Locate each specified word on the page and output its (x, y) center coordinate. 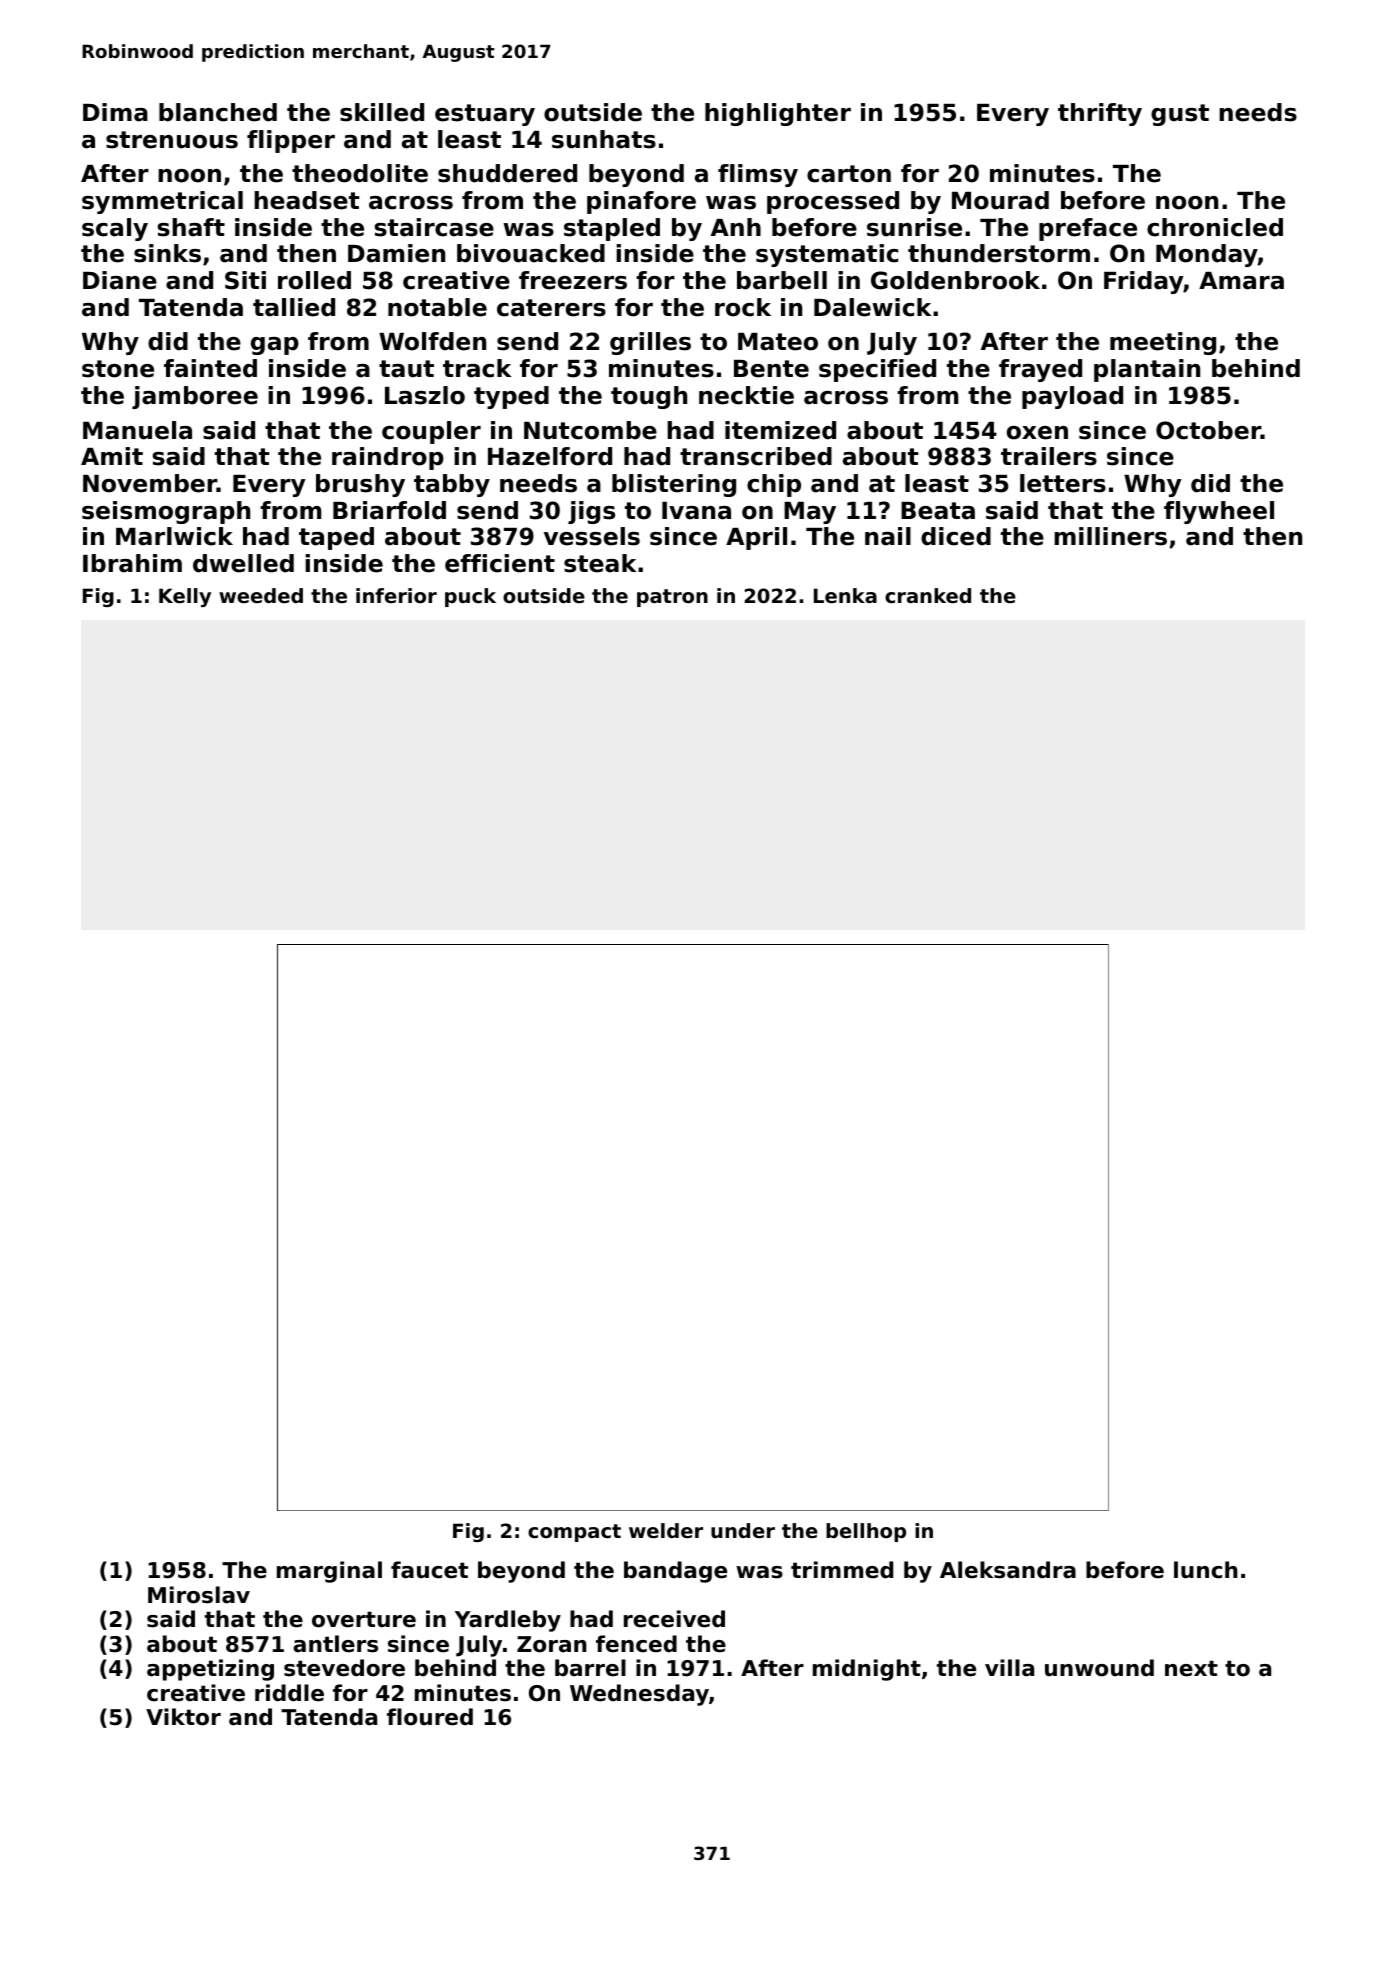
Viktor (183, 1717)
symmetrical (162, 202)
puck (470, 597)
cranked (928, 596)
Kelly (185, 597)
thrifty (1100, 114)
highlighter (778, 114)
